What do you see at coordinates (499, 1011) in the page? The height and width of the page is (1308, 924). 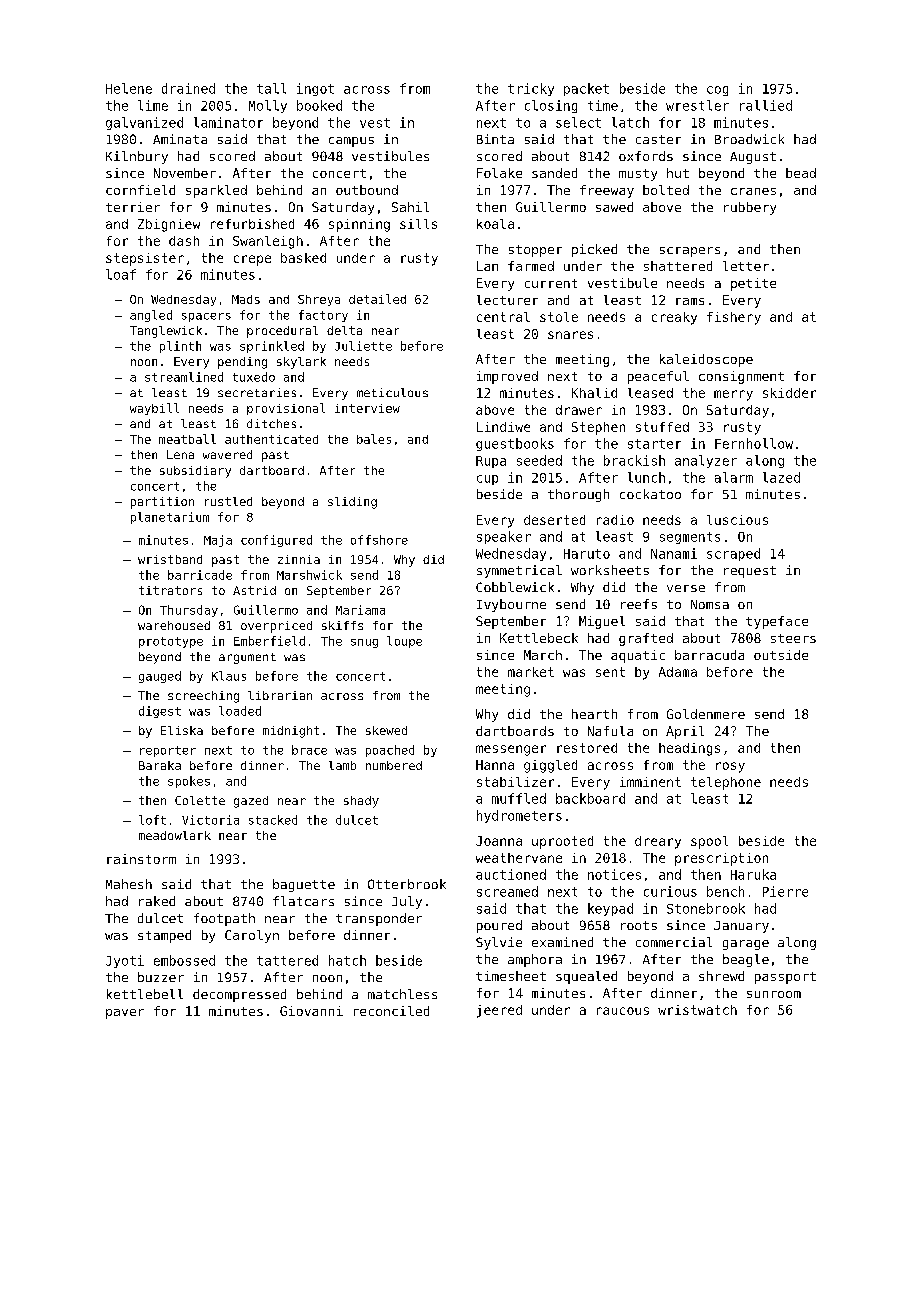 I see `jeered` at bounding box center [499, 1011].
